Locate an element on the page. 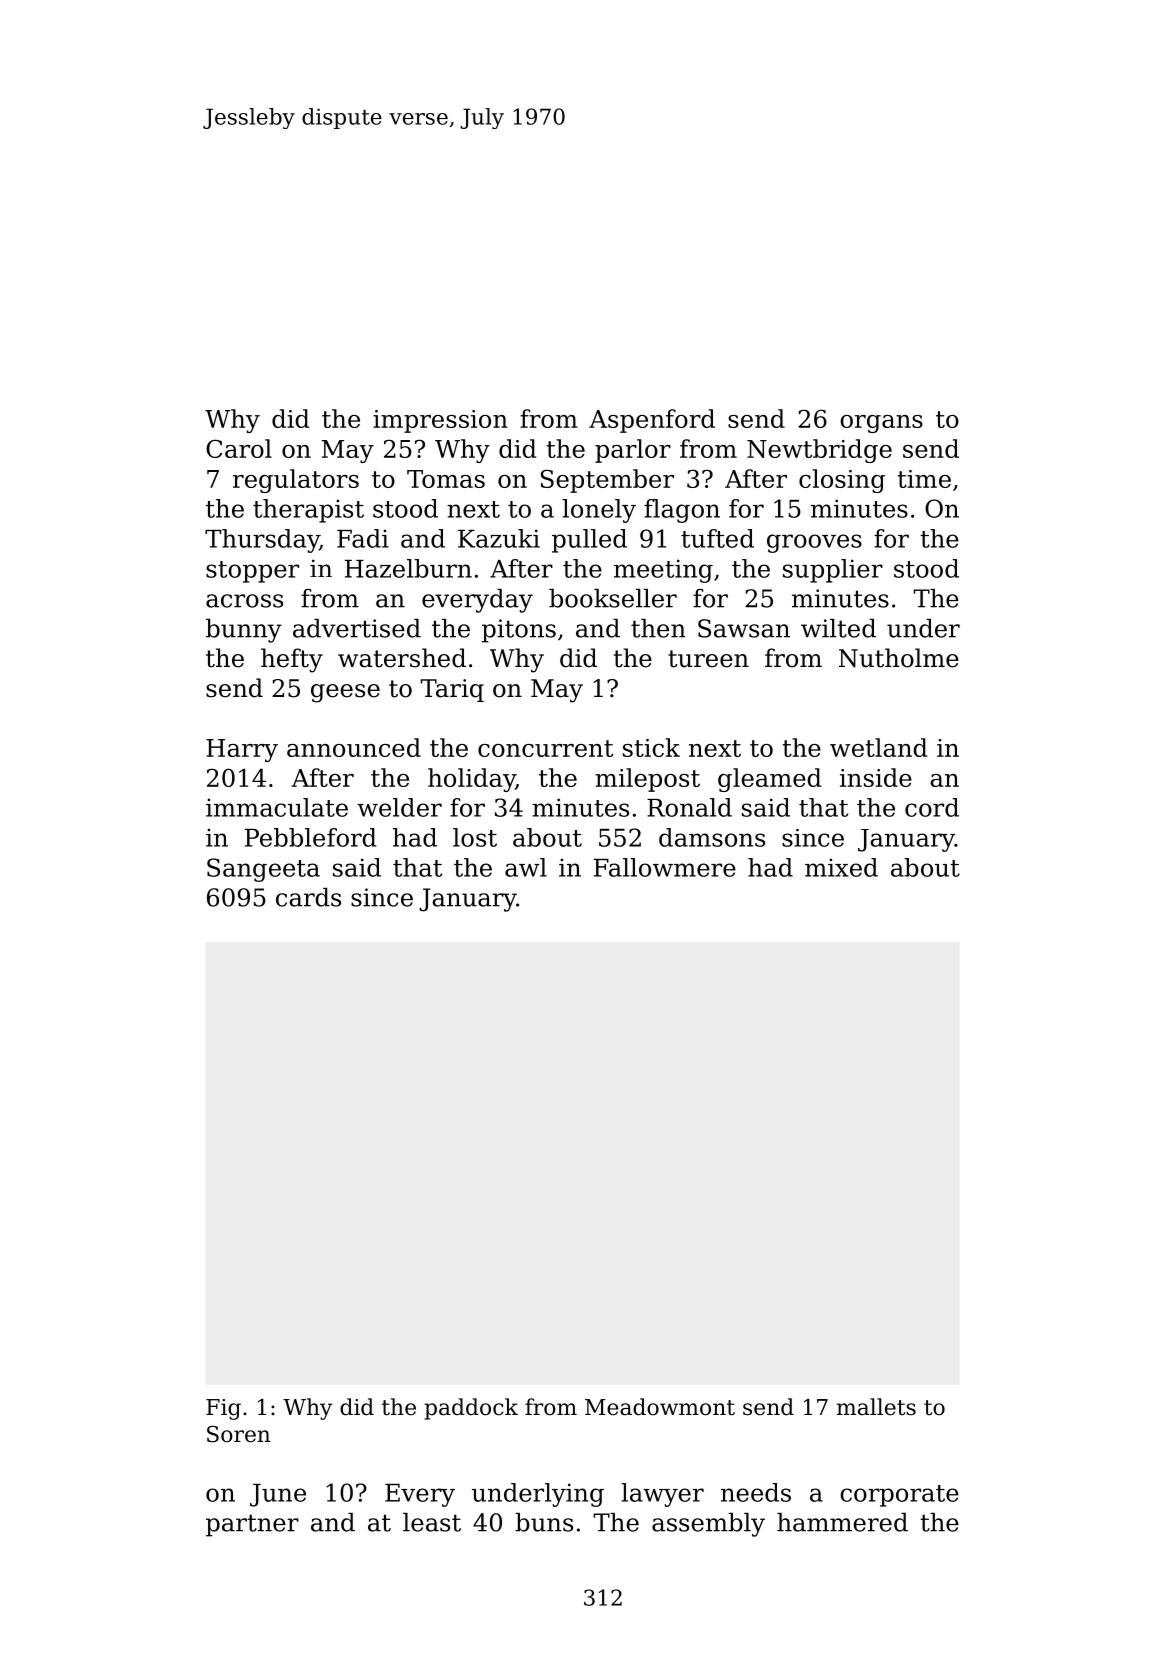  cord is located at coordinates (932, 807).
